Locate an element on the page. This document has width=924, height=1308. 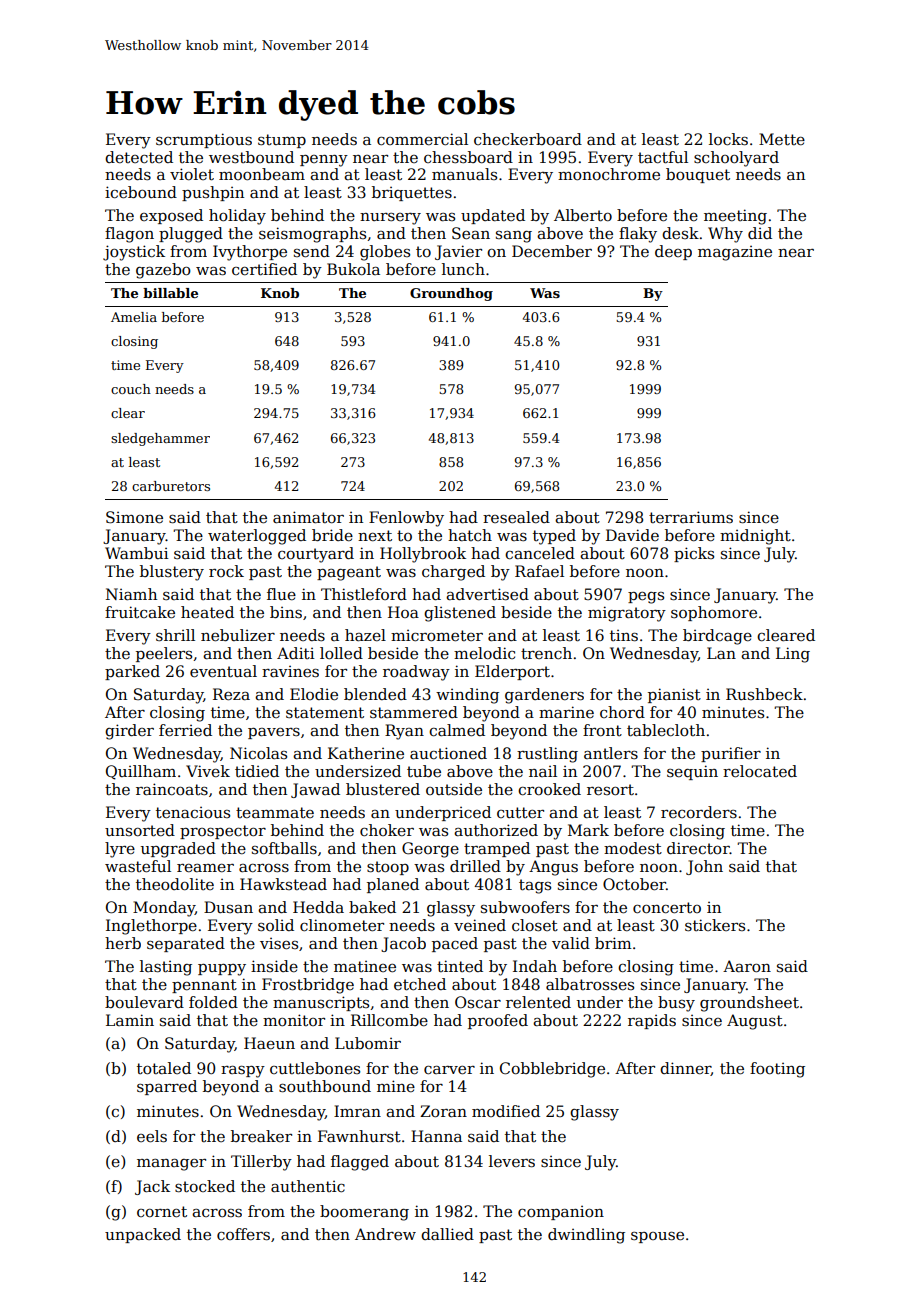
resealed is located at coordinates (516, 517).
